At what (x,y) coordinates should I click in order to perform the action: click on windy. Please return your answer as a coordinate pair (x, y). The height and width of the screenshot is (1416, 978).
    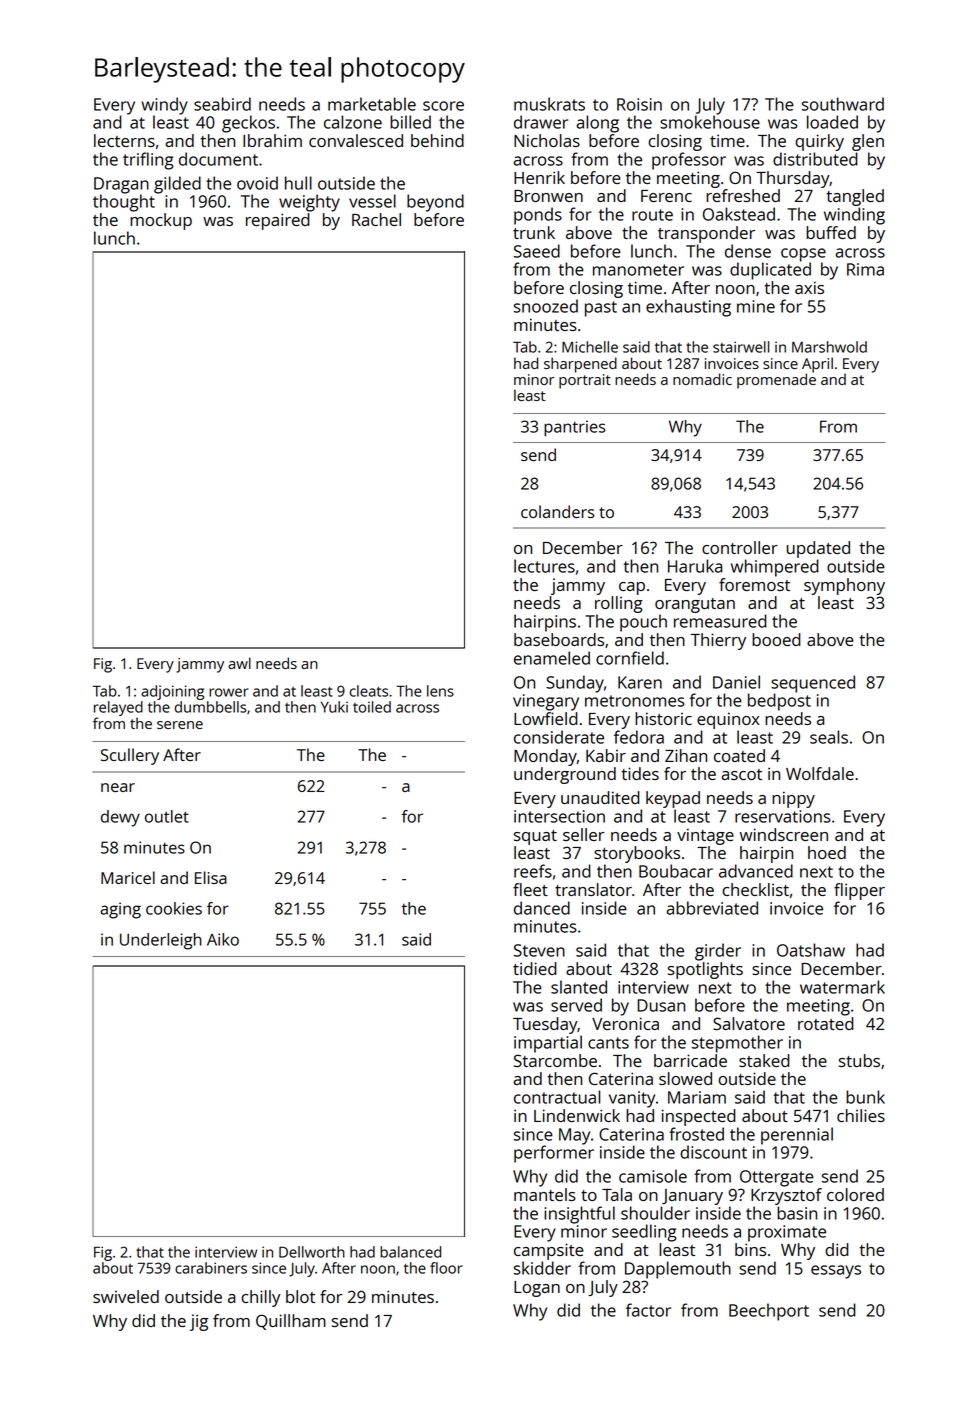
    Looking at the image, I should click on (164, 106).
